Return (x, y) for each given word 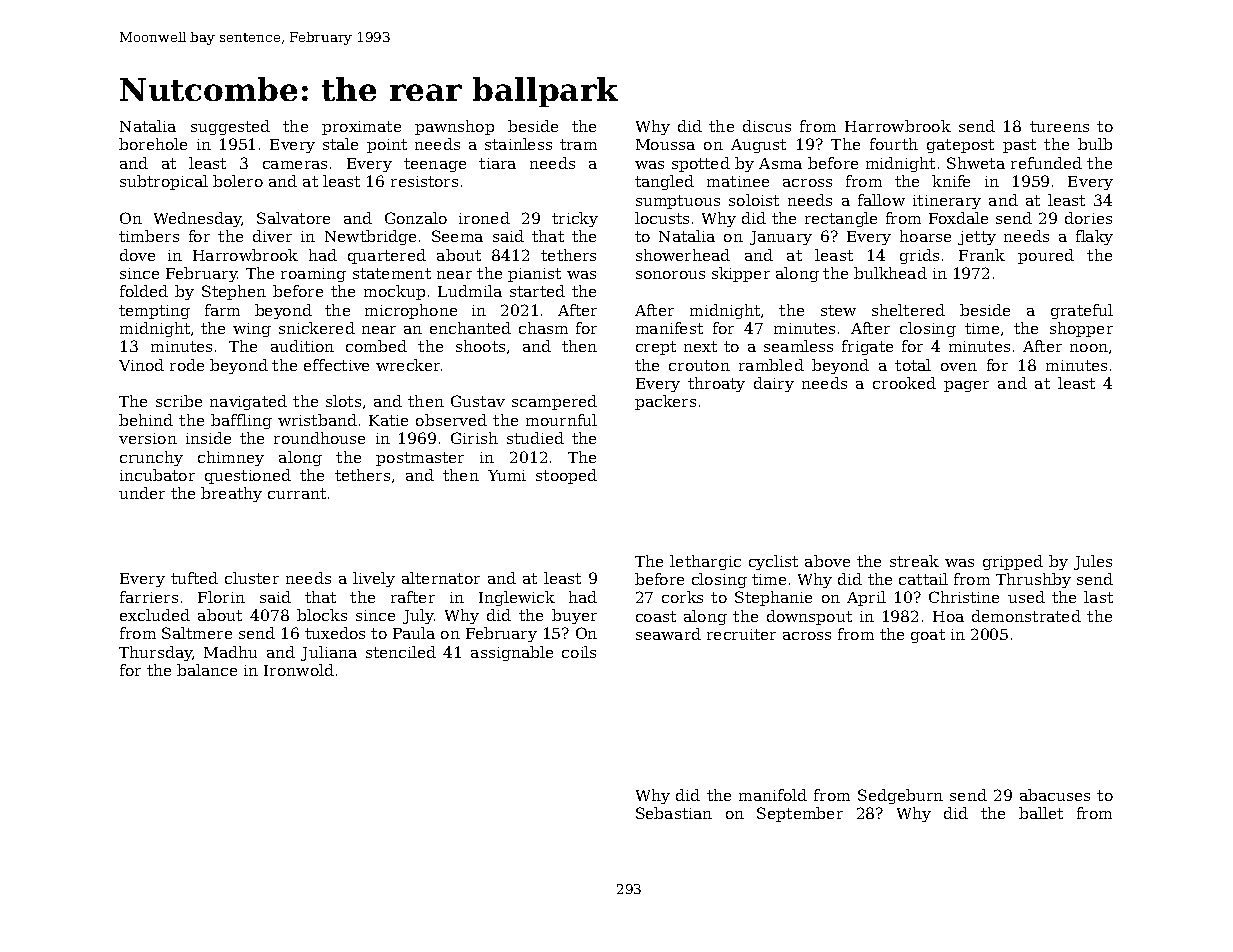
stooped (566, 476)
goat (928, 636)
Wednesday (198, 219)
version (148, 438)
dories (1088, 218)
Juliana (329, 653)
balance (207, 670)
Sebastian (674, 813)
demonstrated (1026, 616)
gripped (1013, 562)
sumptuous (678, 202)
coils (579, 652)
